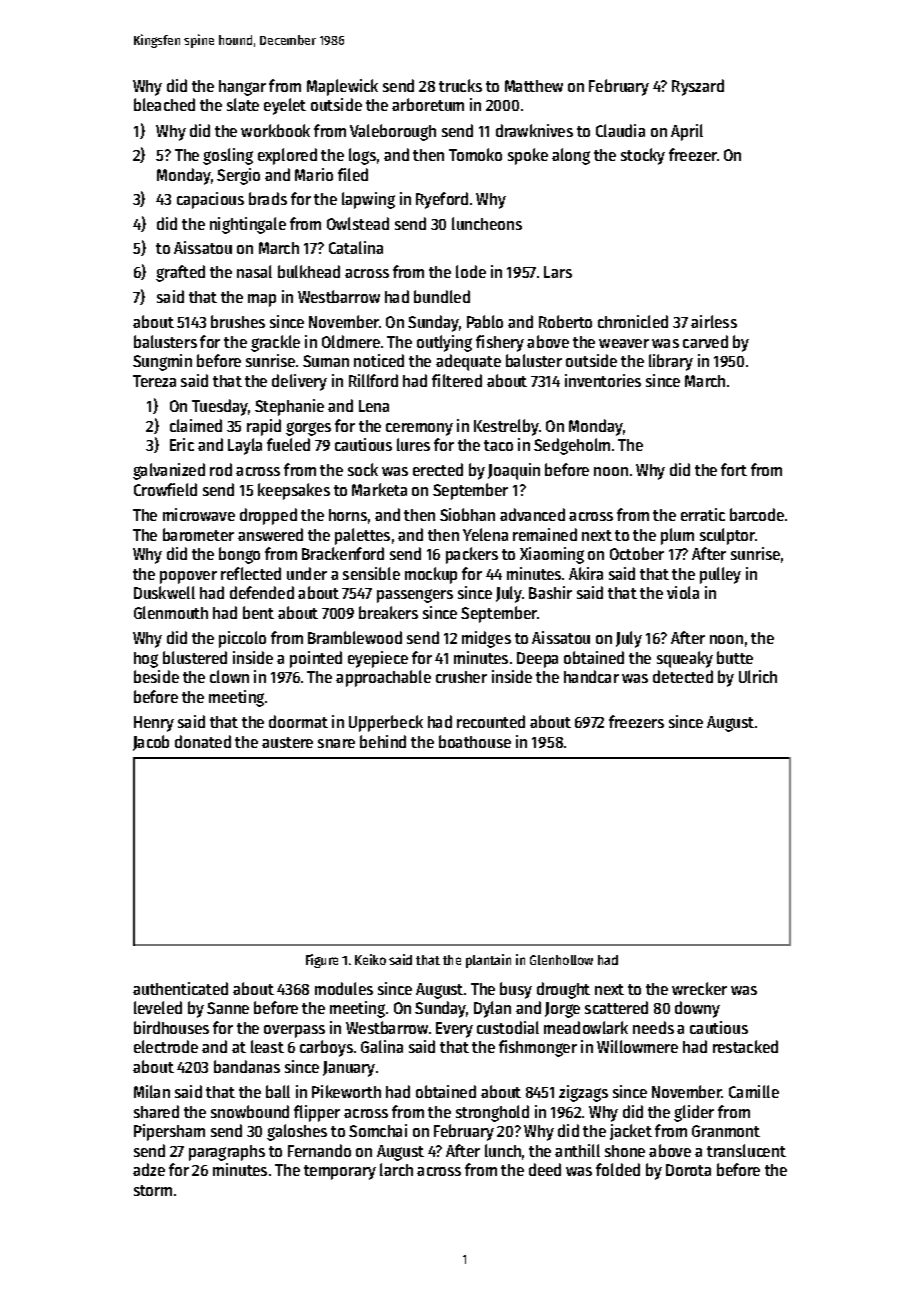 The image size is (924, 1314). What do you see at coordinates (687, 132) in the page?
I see `April` at bounding box center [687, 132].
